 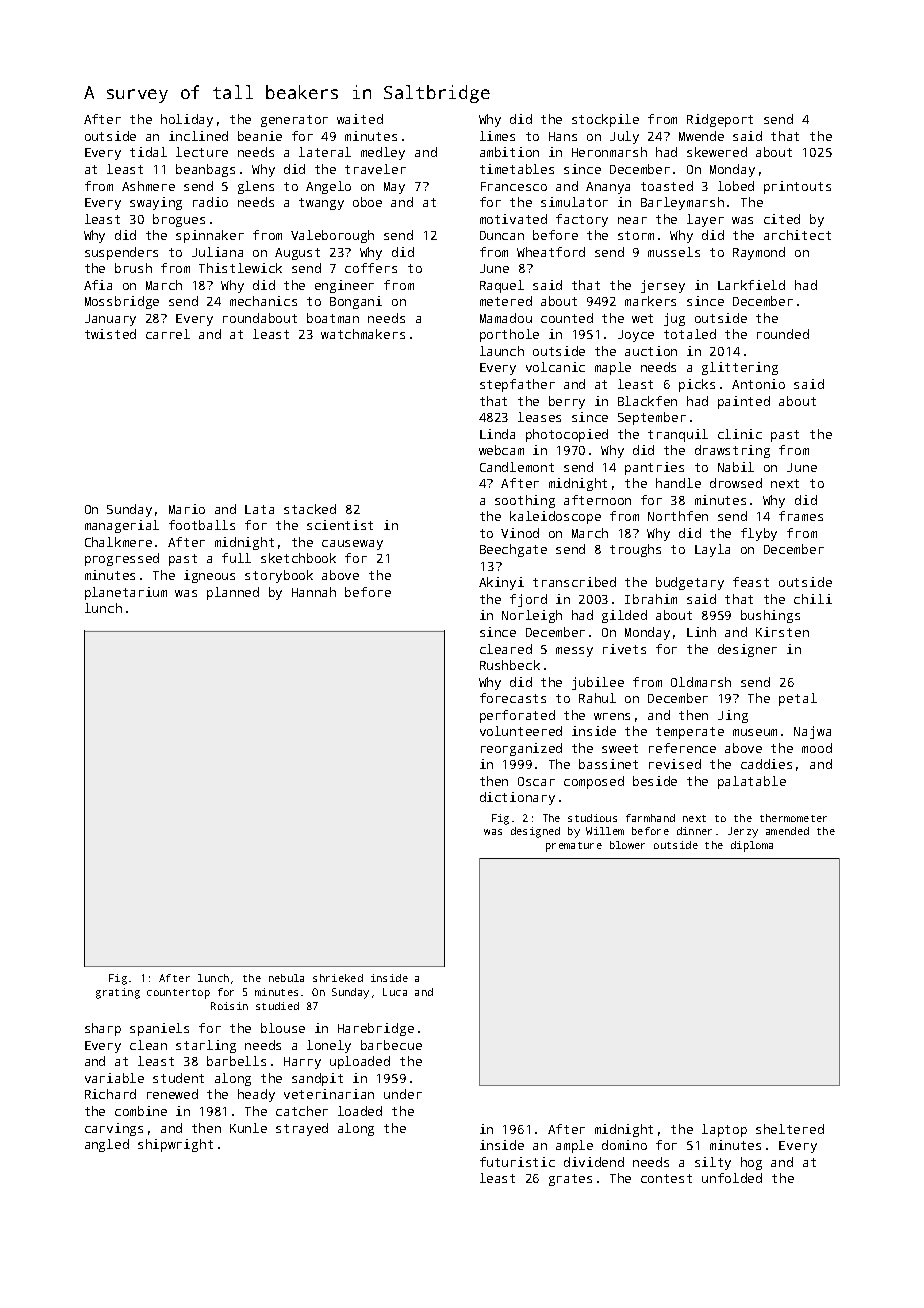 I want to click on variable, so click(x=114, y=1078).
